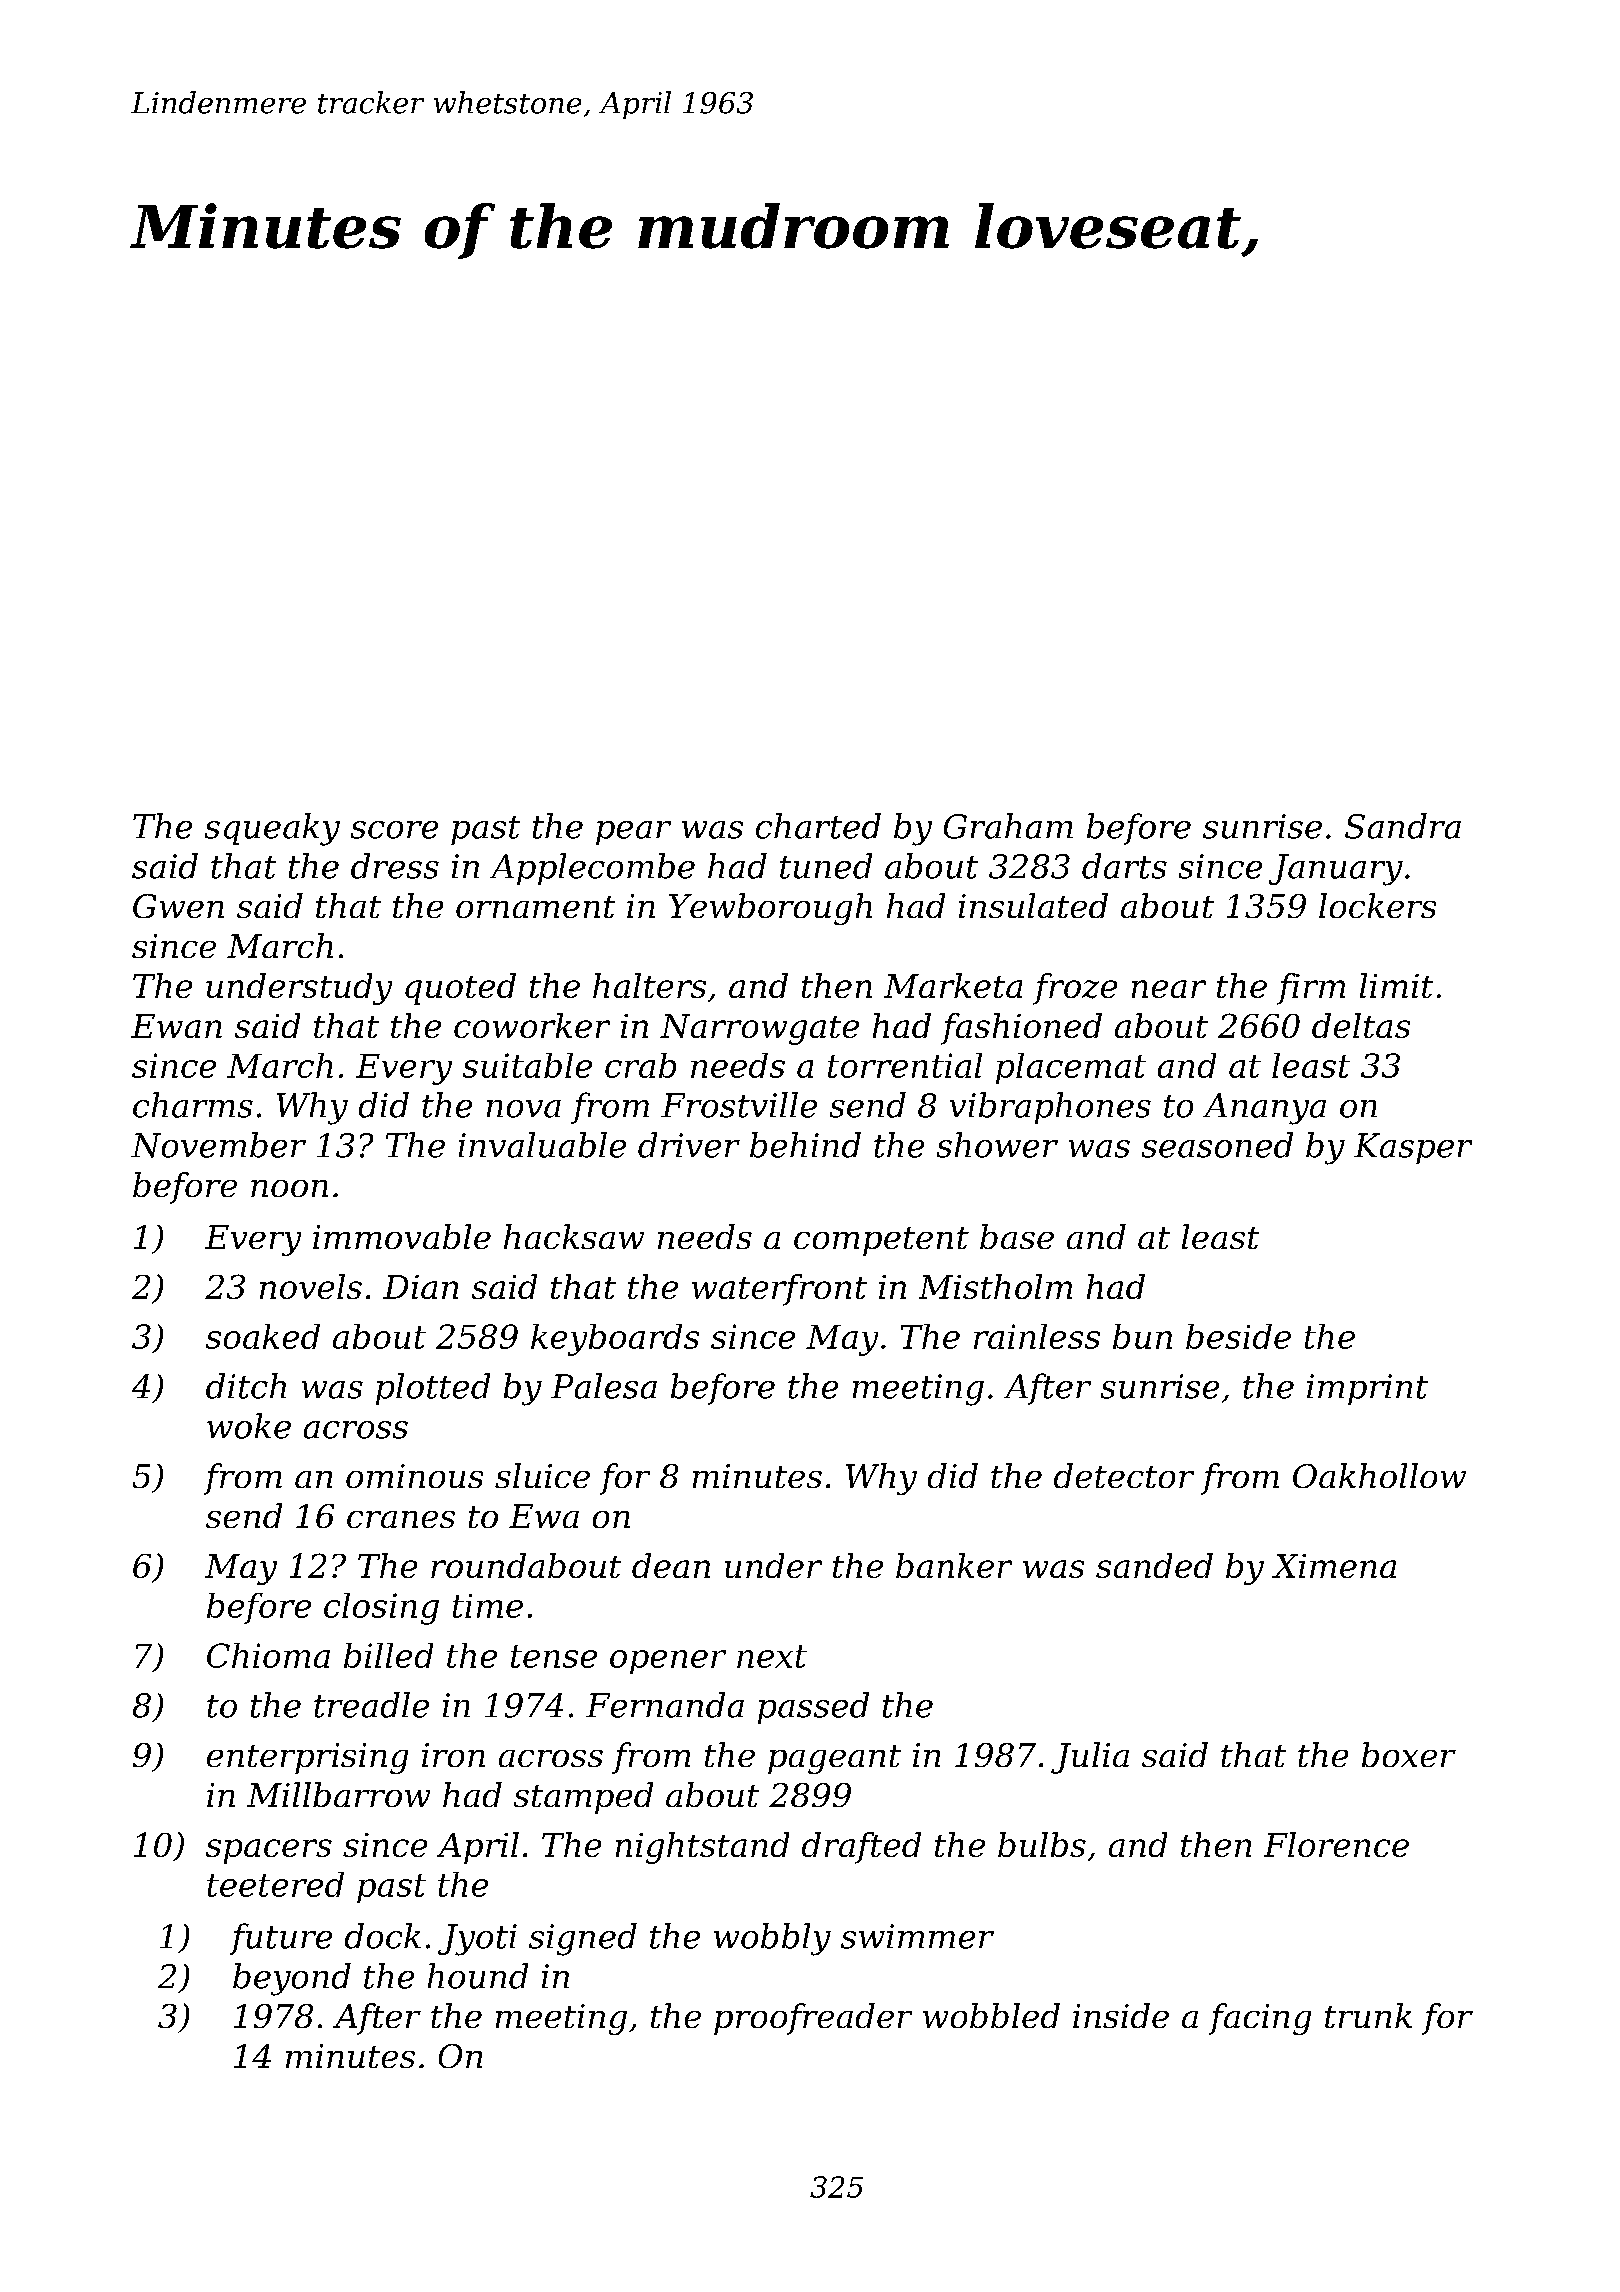  Describe the element at coordinates (1409, 1754) in the screenshot. I see `boxer` at that location.
